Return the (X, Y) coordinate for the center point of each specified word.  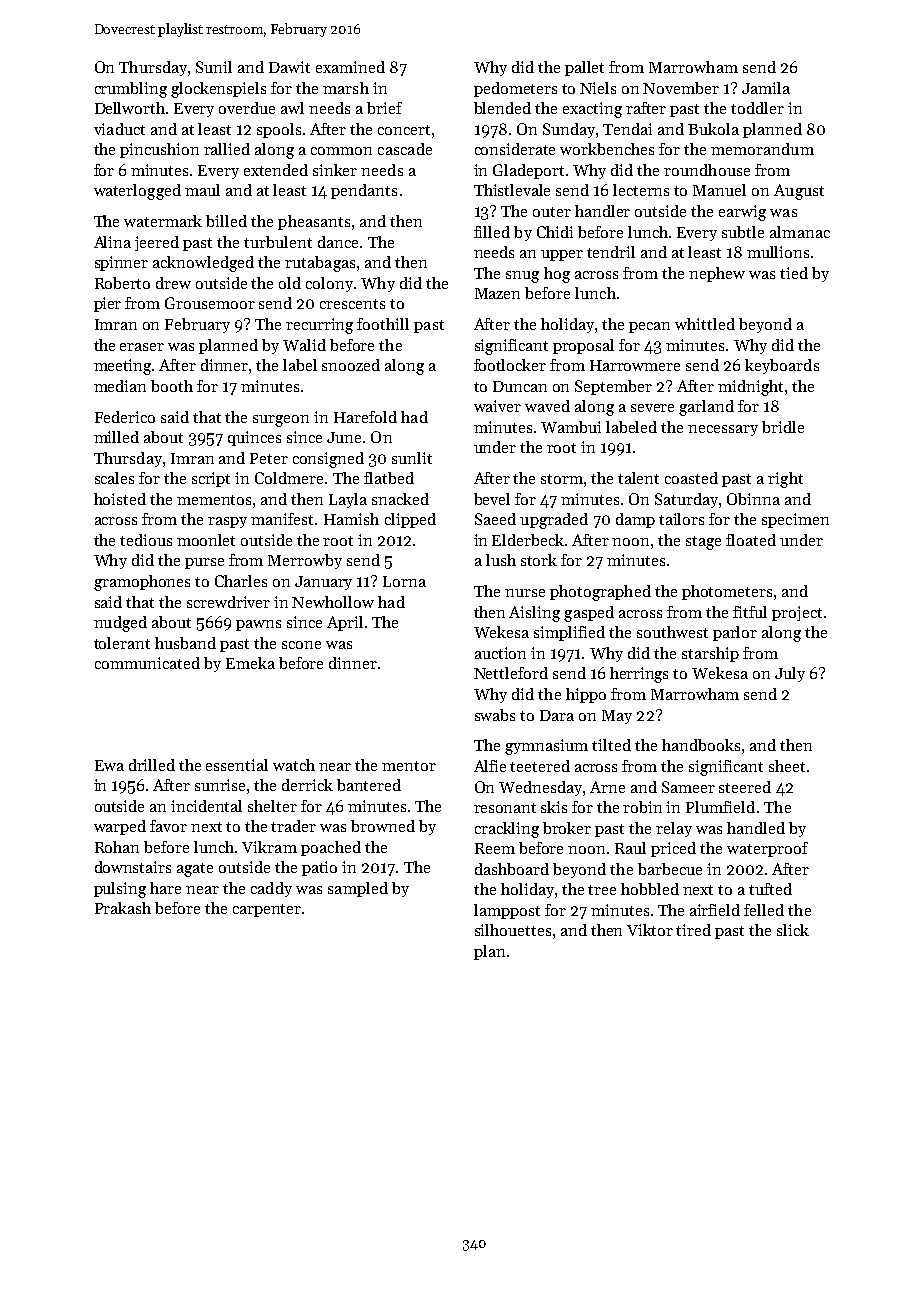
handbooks (701, 745)
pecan (649, 327)
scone (301, 645)
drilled (152, 765)
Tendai (627, 129)
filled (492, 232)
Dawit (289, 67)
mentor (409, 766)
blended (502, 108)
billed (226, 221)
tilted (611, 745)
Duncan (520, 386)
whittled (705, 324)
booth (172, 386)
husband (185, 643)
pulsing (120, 890)
